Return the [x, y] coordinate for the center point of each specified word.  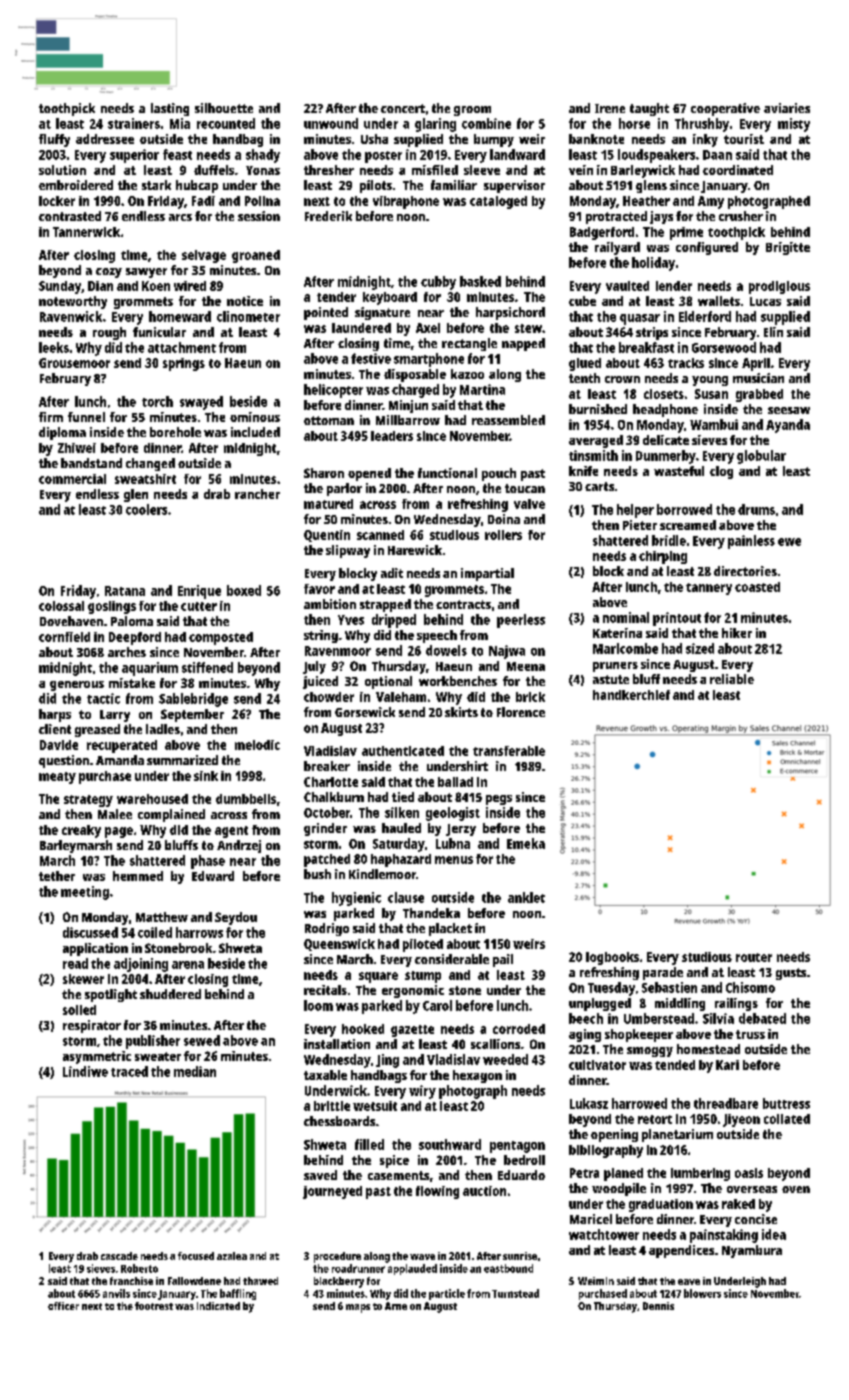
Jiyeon [741, 1120]
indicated [218, 1306]
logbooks [612, 958]
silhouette [224, 108]
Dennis [658, 1306]
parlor [344, 489]
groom [472, 111]
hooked [363, 1029]
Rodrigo [327, 929]
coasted [757, 587]
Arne [396, 1306]
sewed [202, 1040]
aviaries [787, 108]
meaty [57, 778]
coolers [146, 509]
